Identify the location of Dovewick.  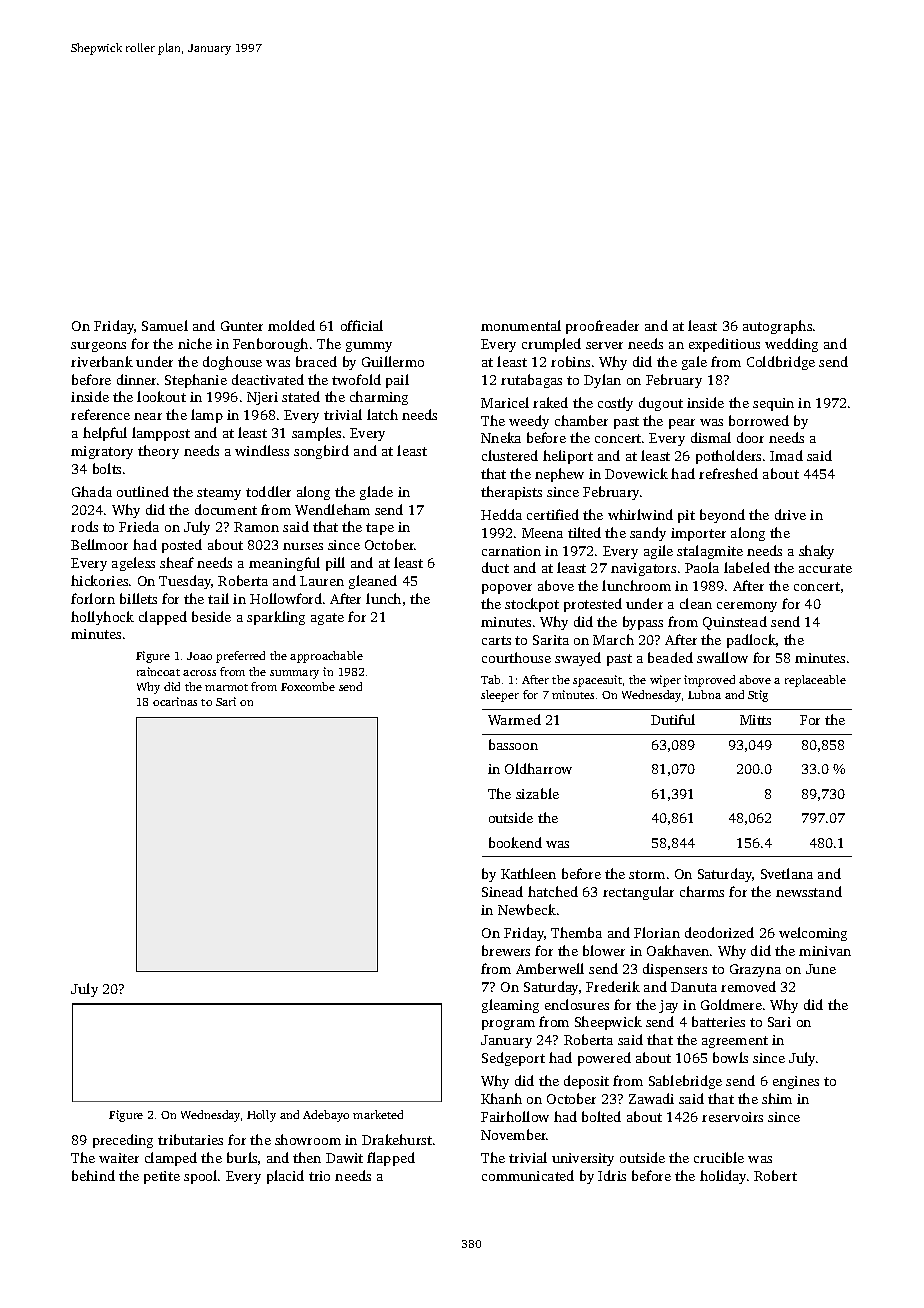
(636, 473).
